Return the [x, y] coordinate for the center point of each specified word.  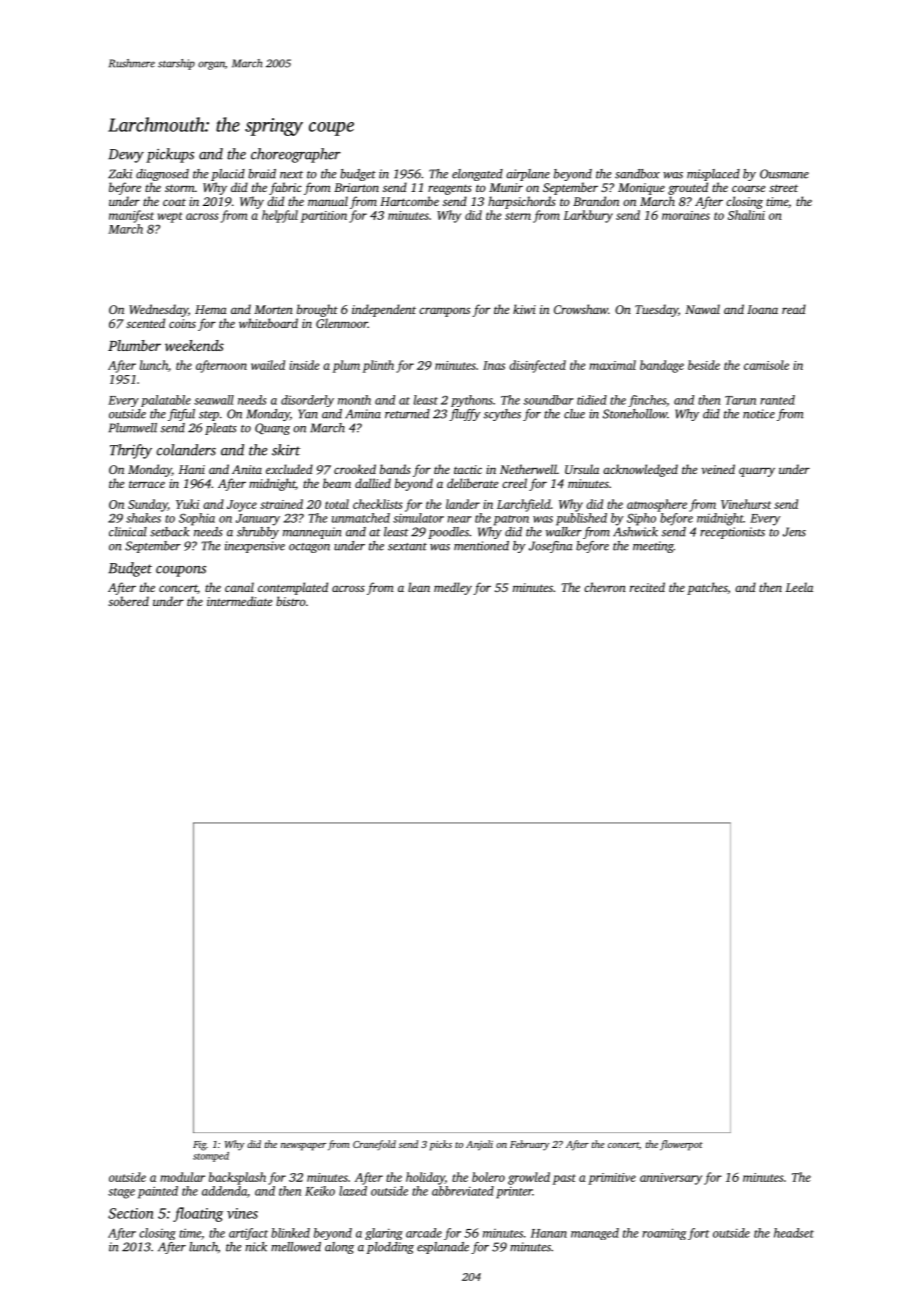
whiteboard [268, 323]
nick [256, 1247]
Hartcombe [409, 201]
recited [647, 587]
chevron [605, 587]
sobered [128, 601]
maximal [612, 365]
